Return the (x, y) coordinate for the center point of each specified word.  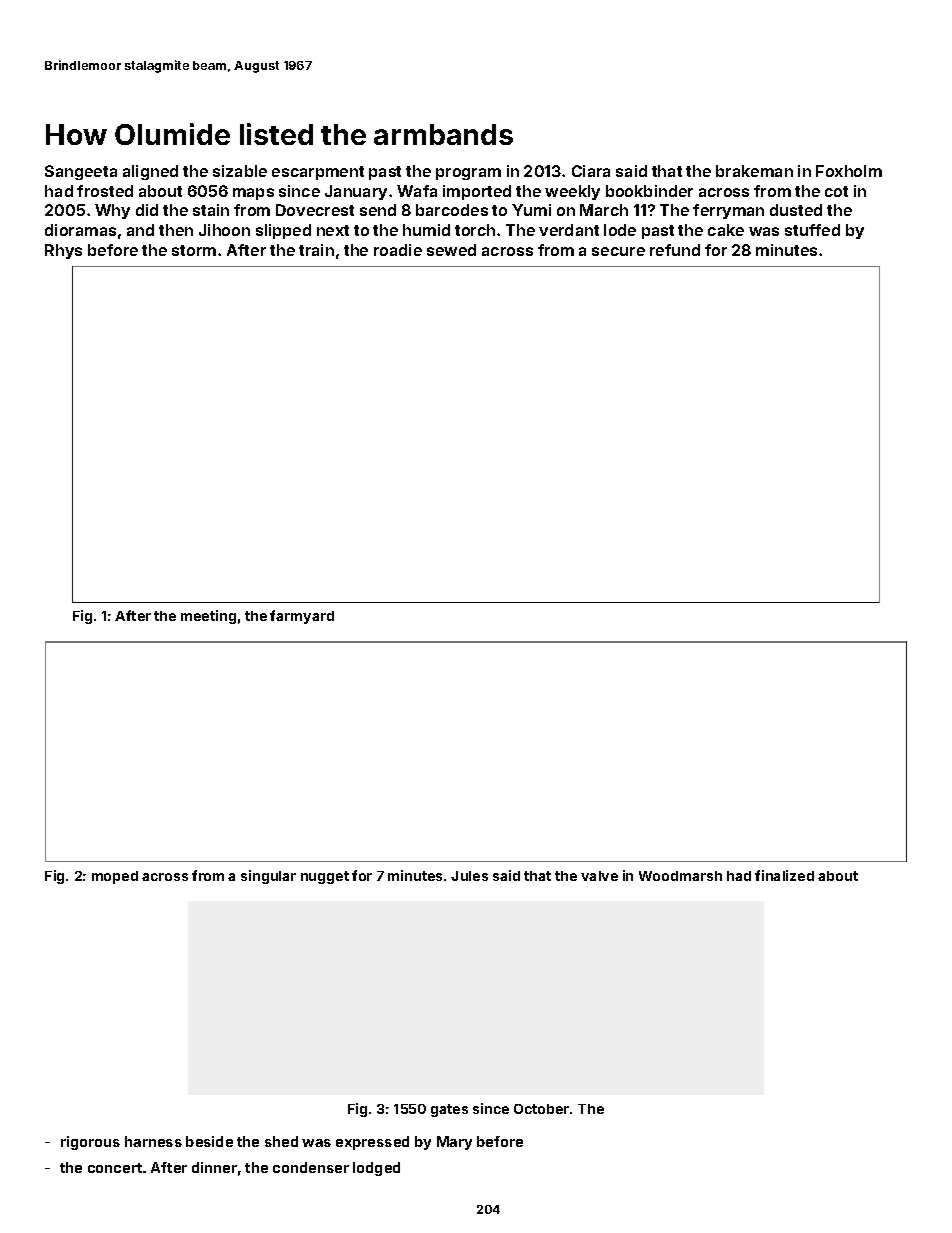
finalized (784, 875)
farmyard (302, 617)
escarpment (318, 173)
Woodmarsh (680, 876)
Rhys (63, 251)
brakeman (754, 171)
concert (115, 1168)
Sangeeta (81, 172)
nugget (325, 877)
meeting (208, 617)
